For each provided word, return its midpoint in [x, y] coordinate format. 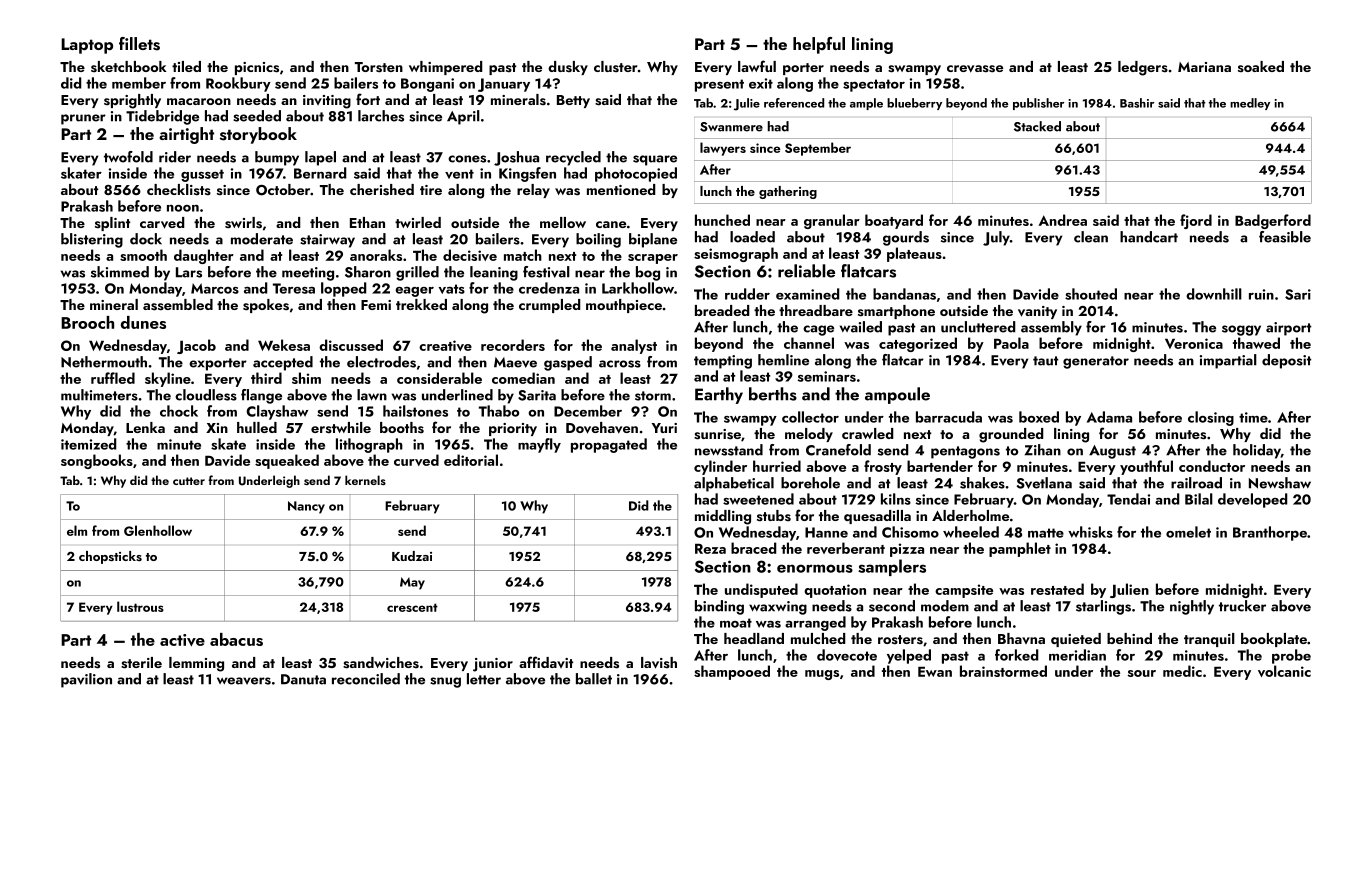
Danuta [303, 679]
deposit [1286, 361]
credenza [549, 288]
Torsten [379, 67]
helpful [819, 45]
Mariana [1204, 67]
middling [723, 517]
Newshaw [1280, 483]
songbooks [97, 461]
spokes [266, 306]
